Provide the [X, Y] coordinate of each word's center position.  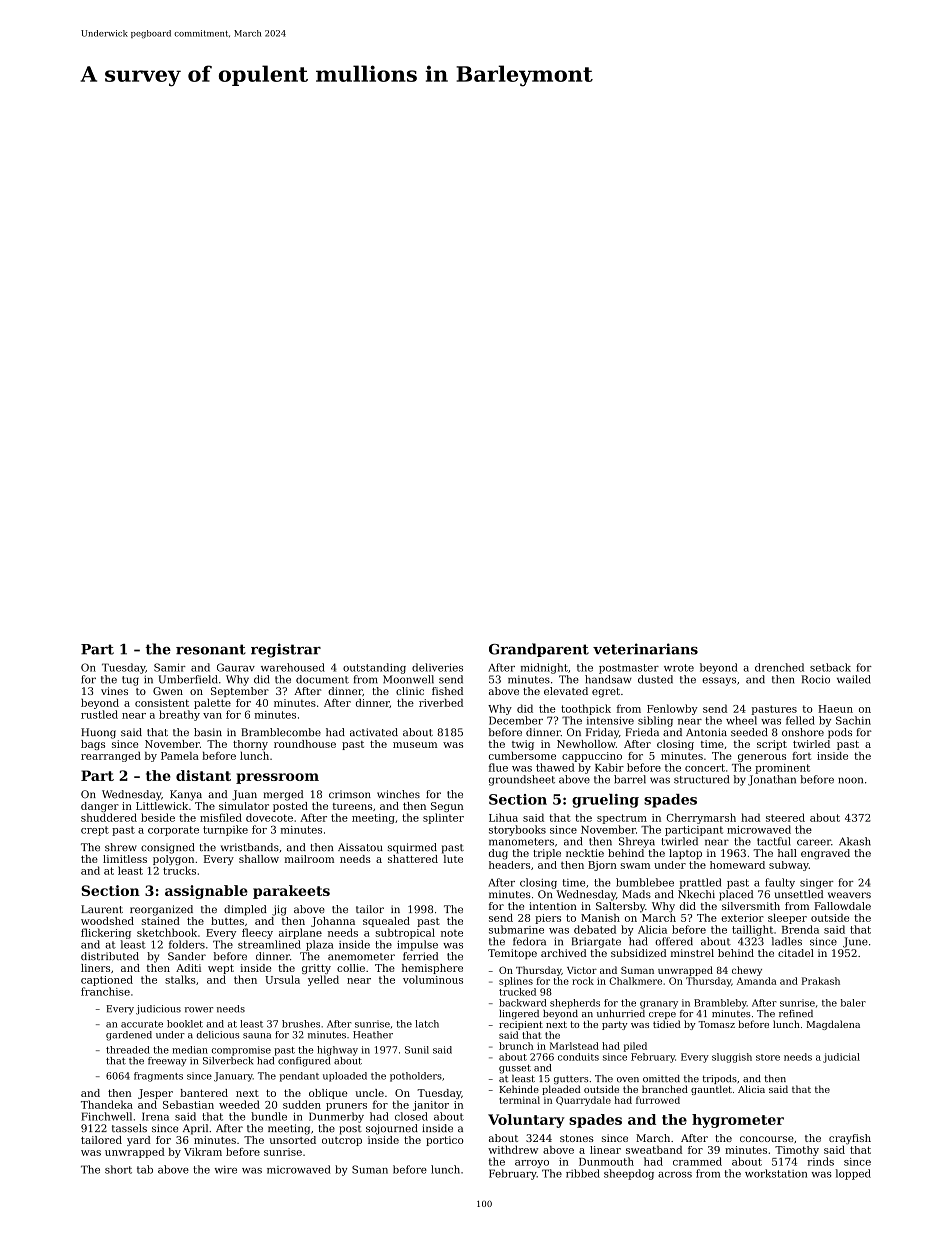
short [118, 1169]
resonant [211, 649]
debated [595, 929]
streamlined [269, 944]
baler [853, 1003]
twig [523, 745]
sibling [655, 721]
